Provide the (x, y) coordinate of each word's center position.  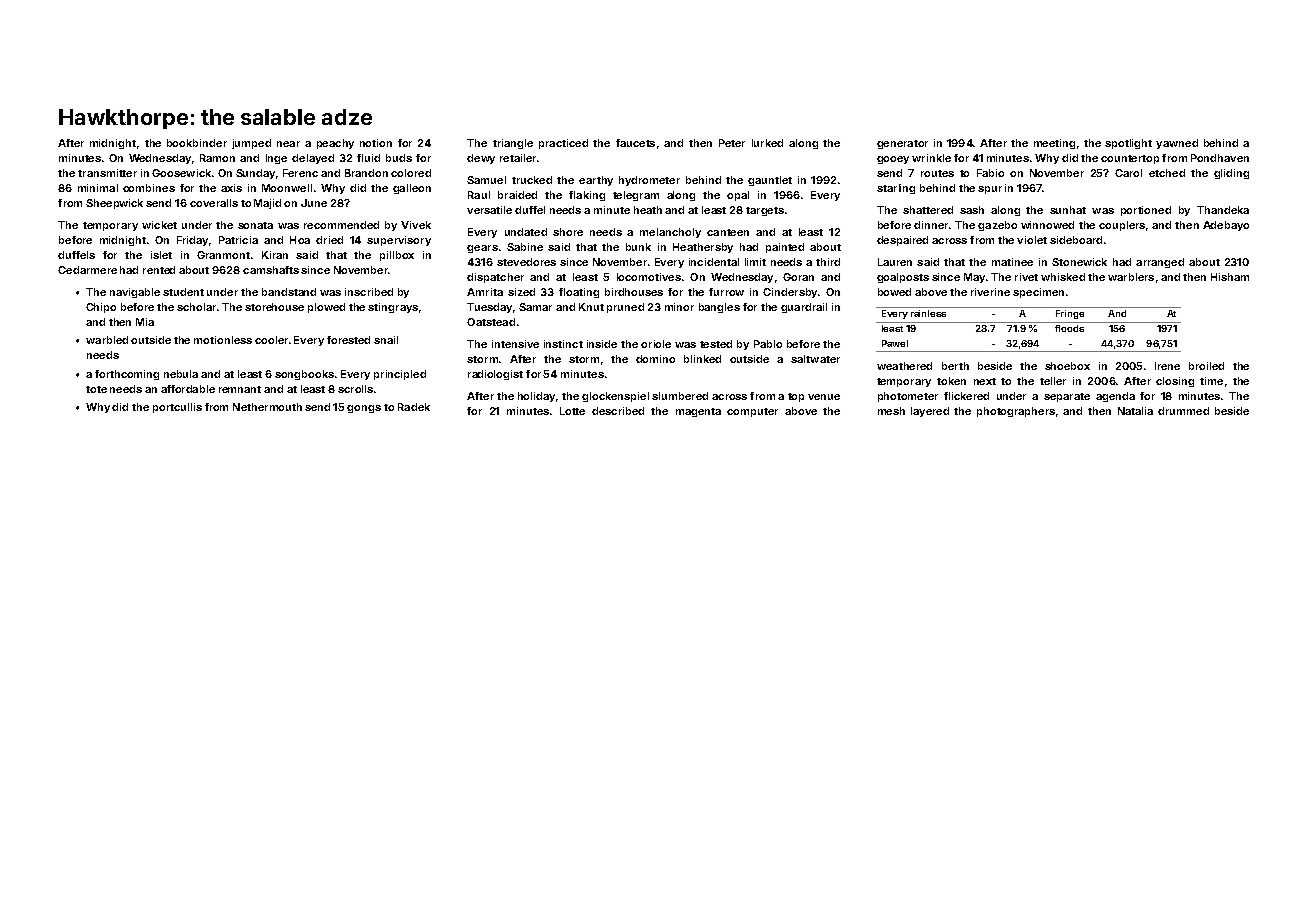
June (314, 203)
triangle (513, 144)
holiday (536, 397)
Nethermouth (267, 407)
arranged (1160, 263)
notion (376, 143)
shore (568, 232)
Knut (591, 307)
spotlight (1128, 144)
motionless (223, 340)
